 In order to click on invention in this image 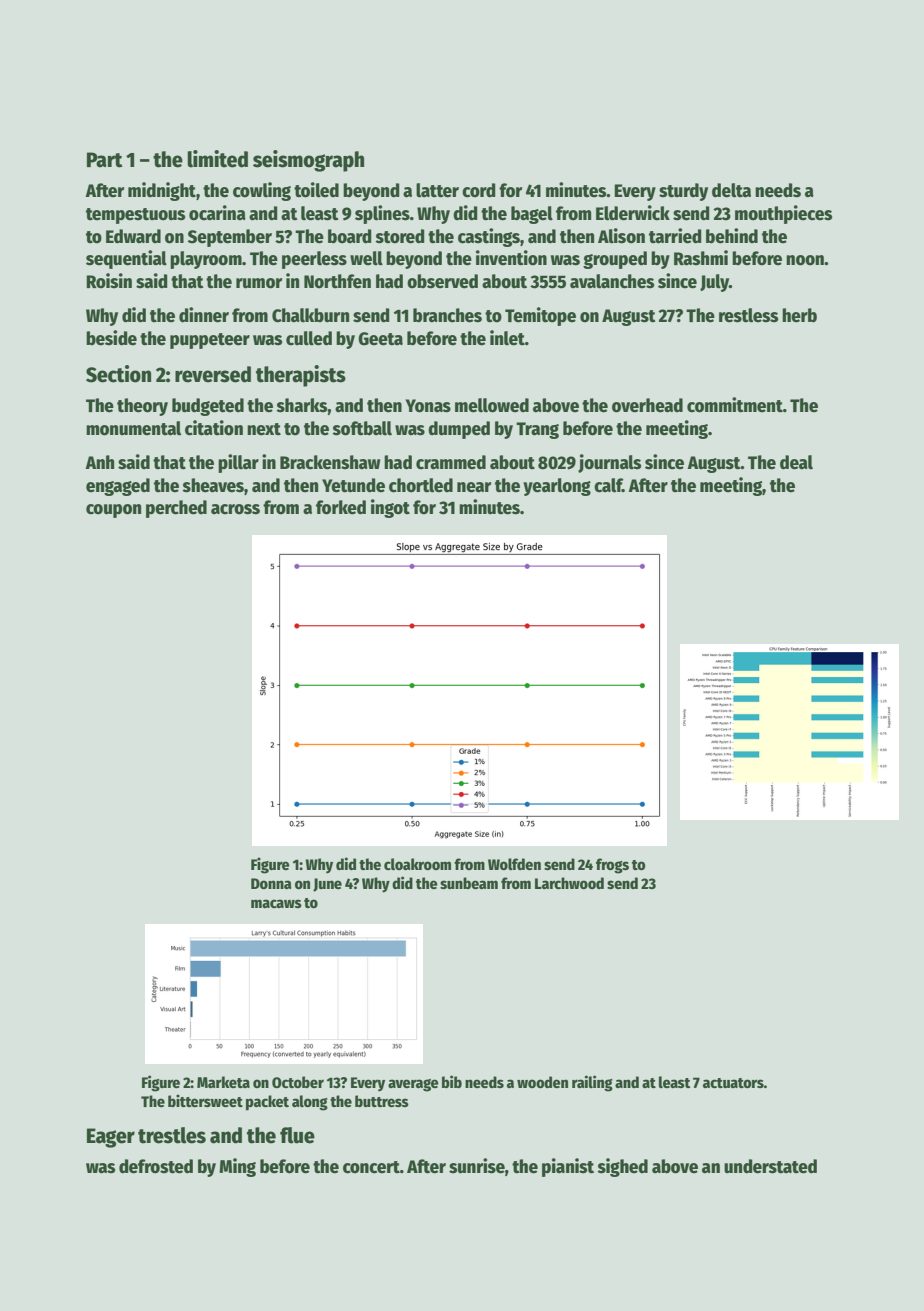, I will do `click(511, 258)`.
